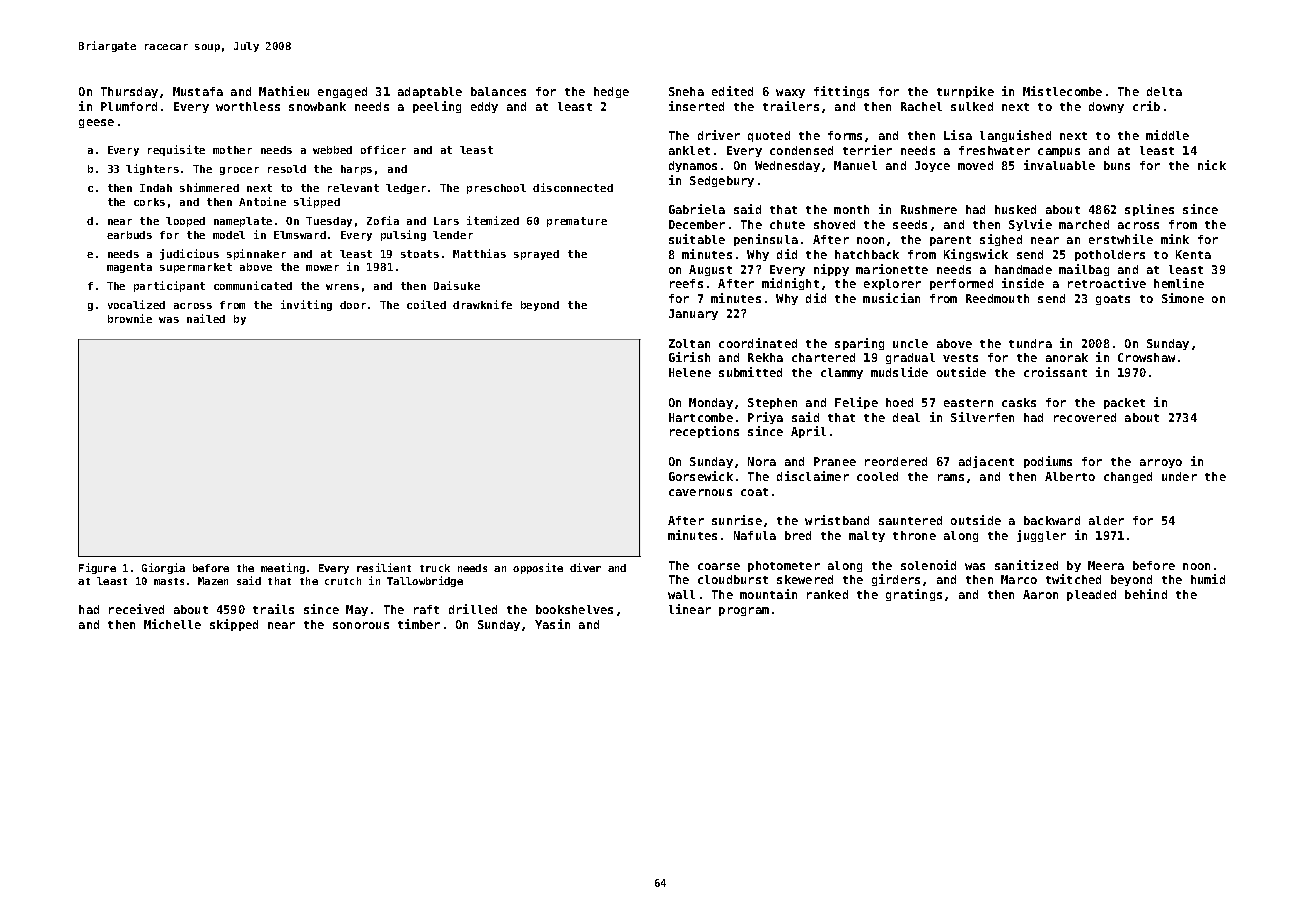 This screenshot has width=1308, height=924. I want to click on crib, so click(1146, 106).
